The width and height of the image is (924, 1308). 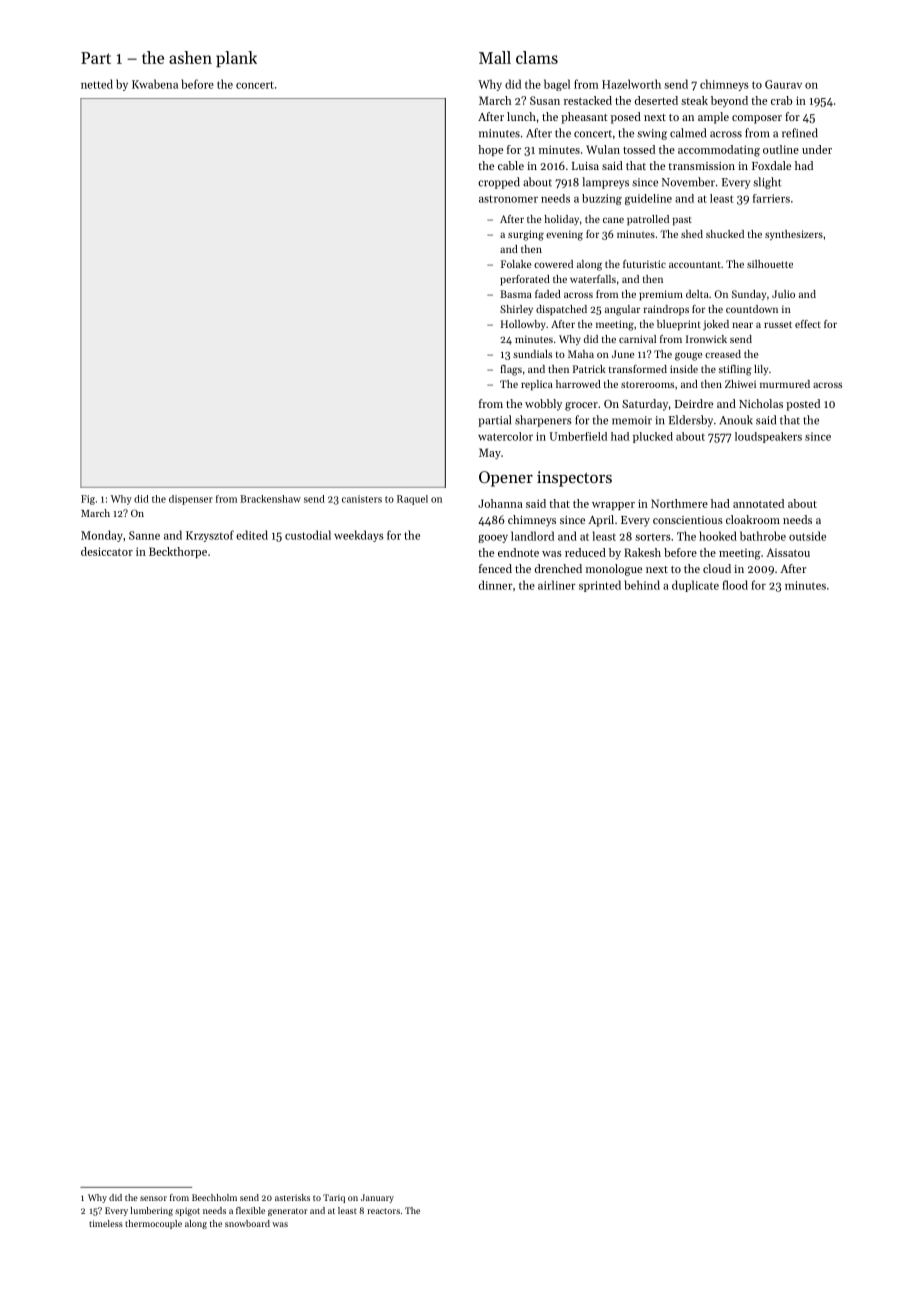 I want to click on airliner, so click(x=557, y=585).
